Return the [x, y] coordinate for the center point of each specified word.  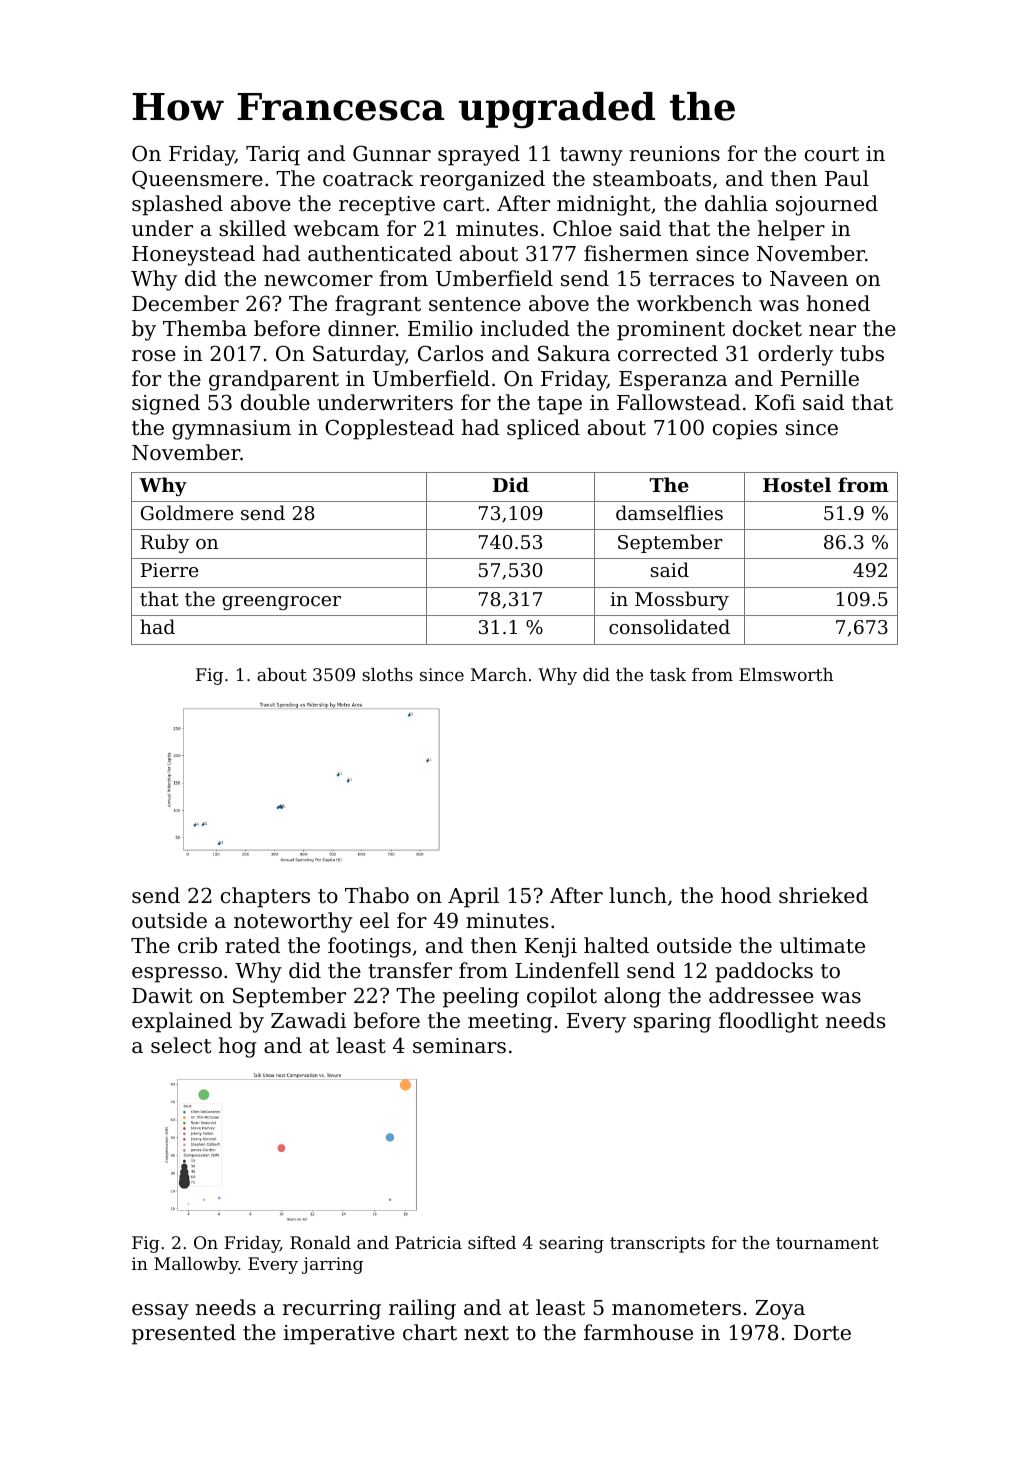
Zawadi [308, 1020]
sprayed [479, 155]
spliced [543, 429]
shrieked [823, 895]
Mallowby [196, 1265]
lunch [638, 895]
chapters [265, 897]
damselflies [669, 512]
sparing [672, 1023]
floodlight [768, 1022]
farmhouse [638, 1332]
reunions [675, 154]
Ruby [165, 543]
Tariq [273, 156]
